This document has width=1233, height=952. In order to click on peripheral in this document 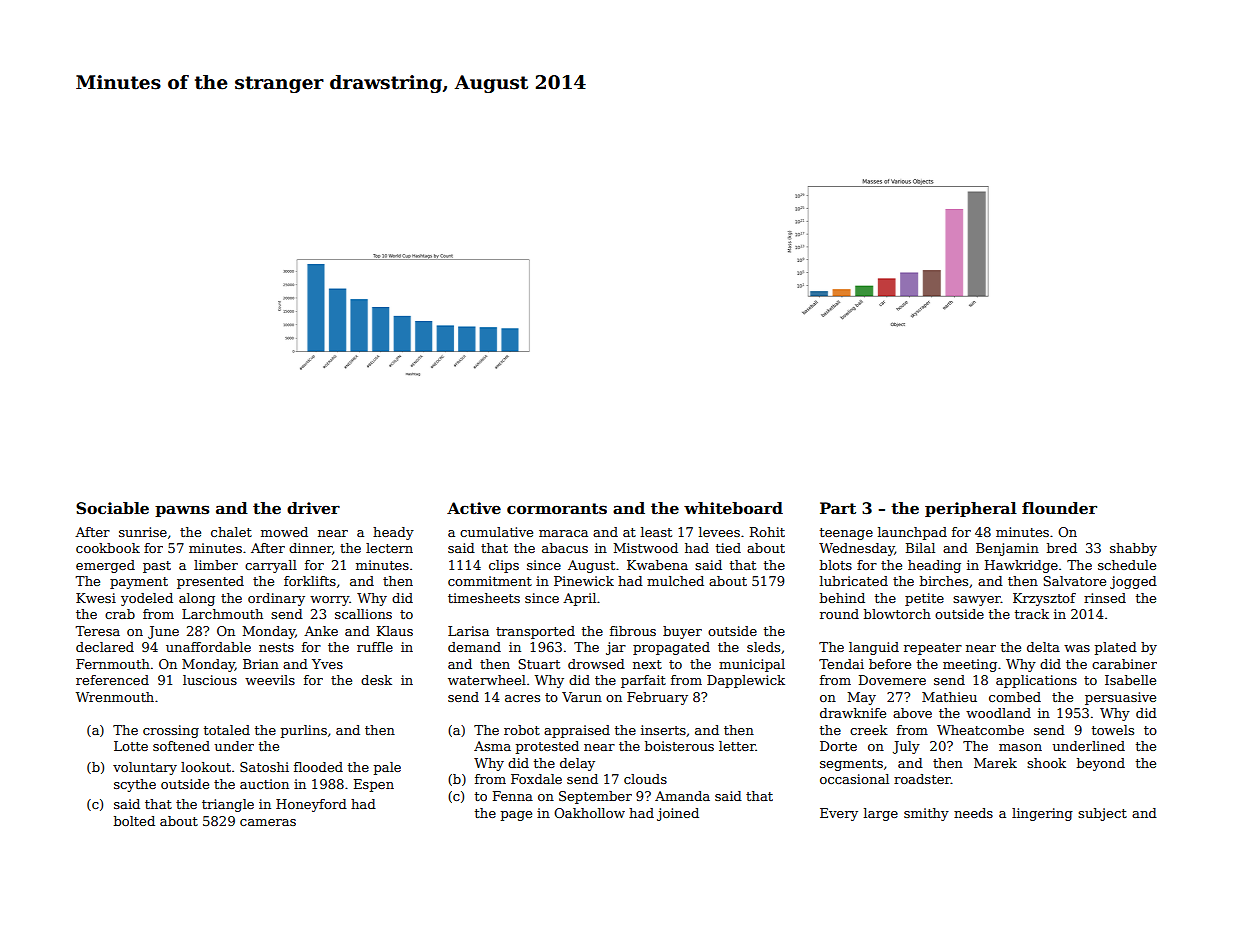, I will do `click(971, 509)`.
